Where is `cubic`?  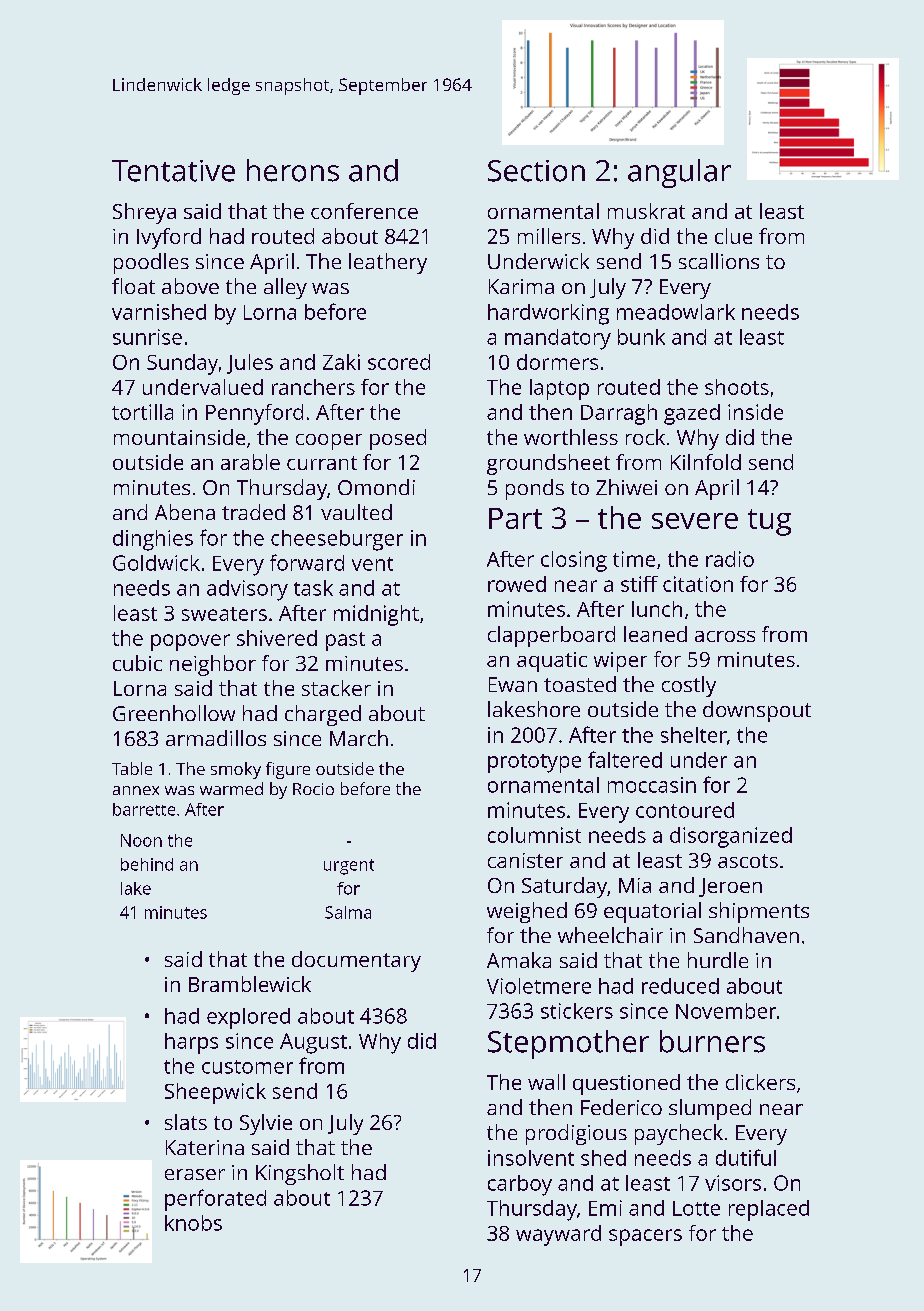 cubic is located at coordinates (137, 663).
